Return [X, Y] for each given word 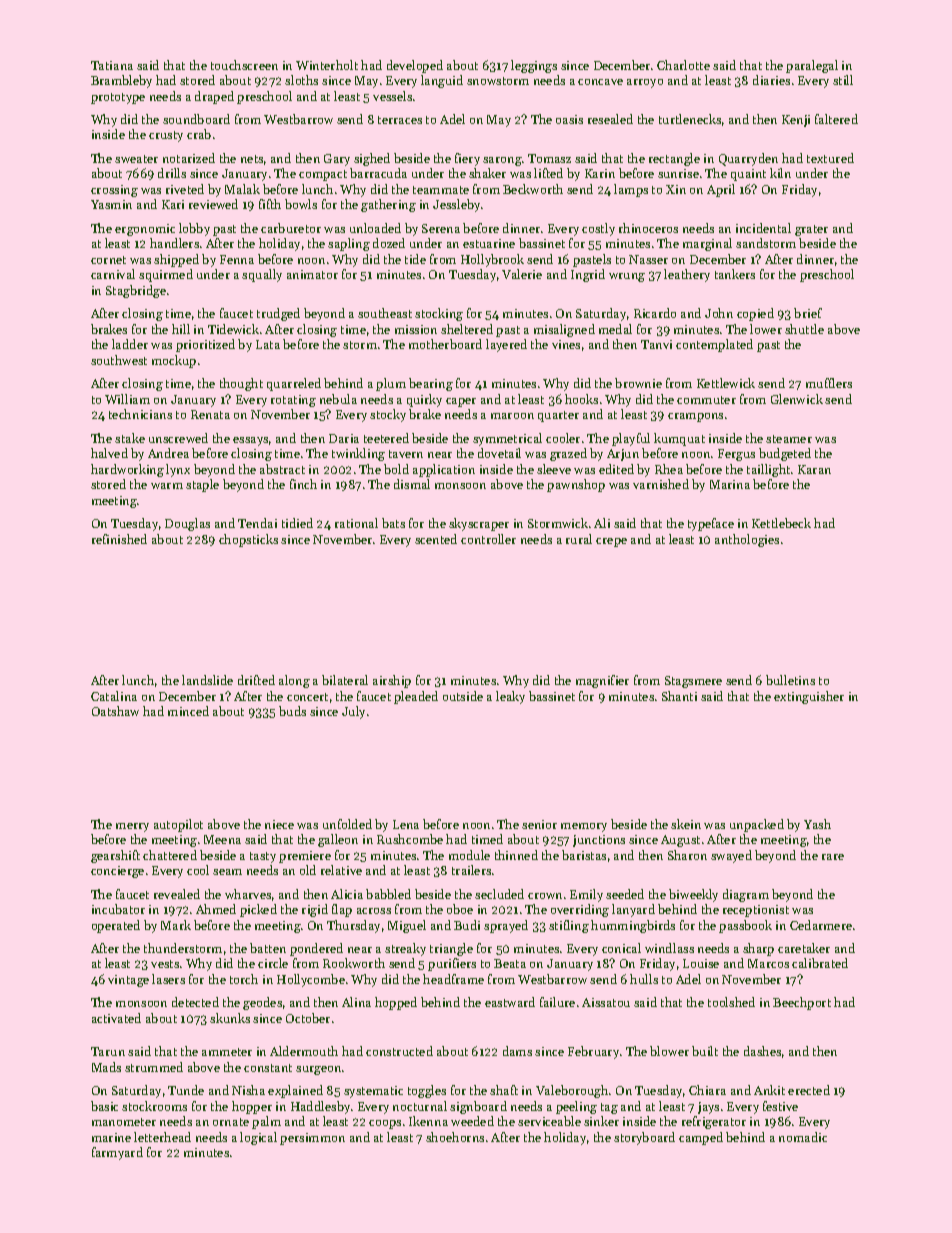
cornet [108, 260]
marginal [707, 244]
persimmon [312, 1139]
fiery [467, 159]
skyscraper [479, 524]
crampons [695, 417]
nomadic [803, 1137]
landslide [207, 680]
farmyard [117, 1153]
